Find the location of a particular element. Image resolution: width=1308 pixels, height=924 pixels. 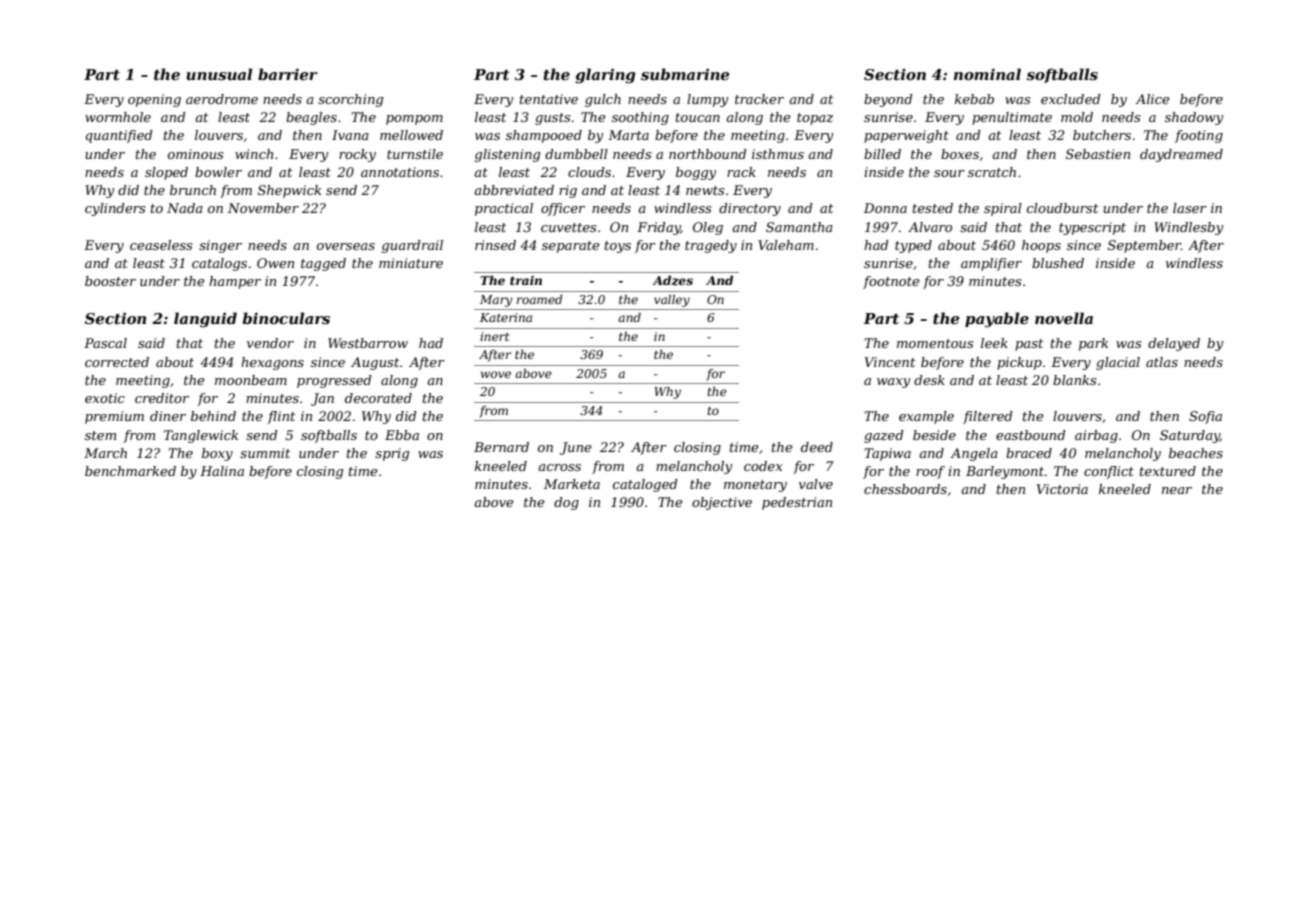

payable is located at coordinates (997, 320).
